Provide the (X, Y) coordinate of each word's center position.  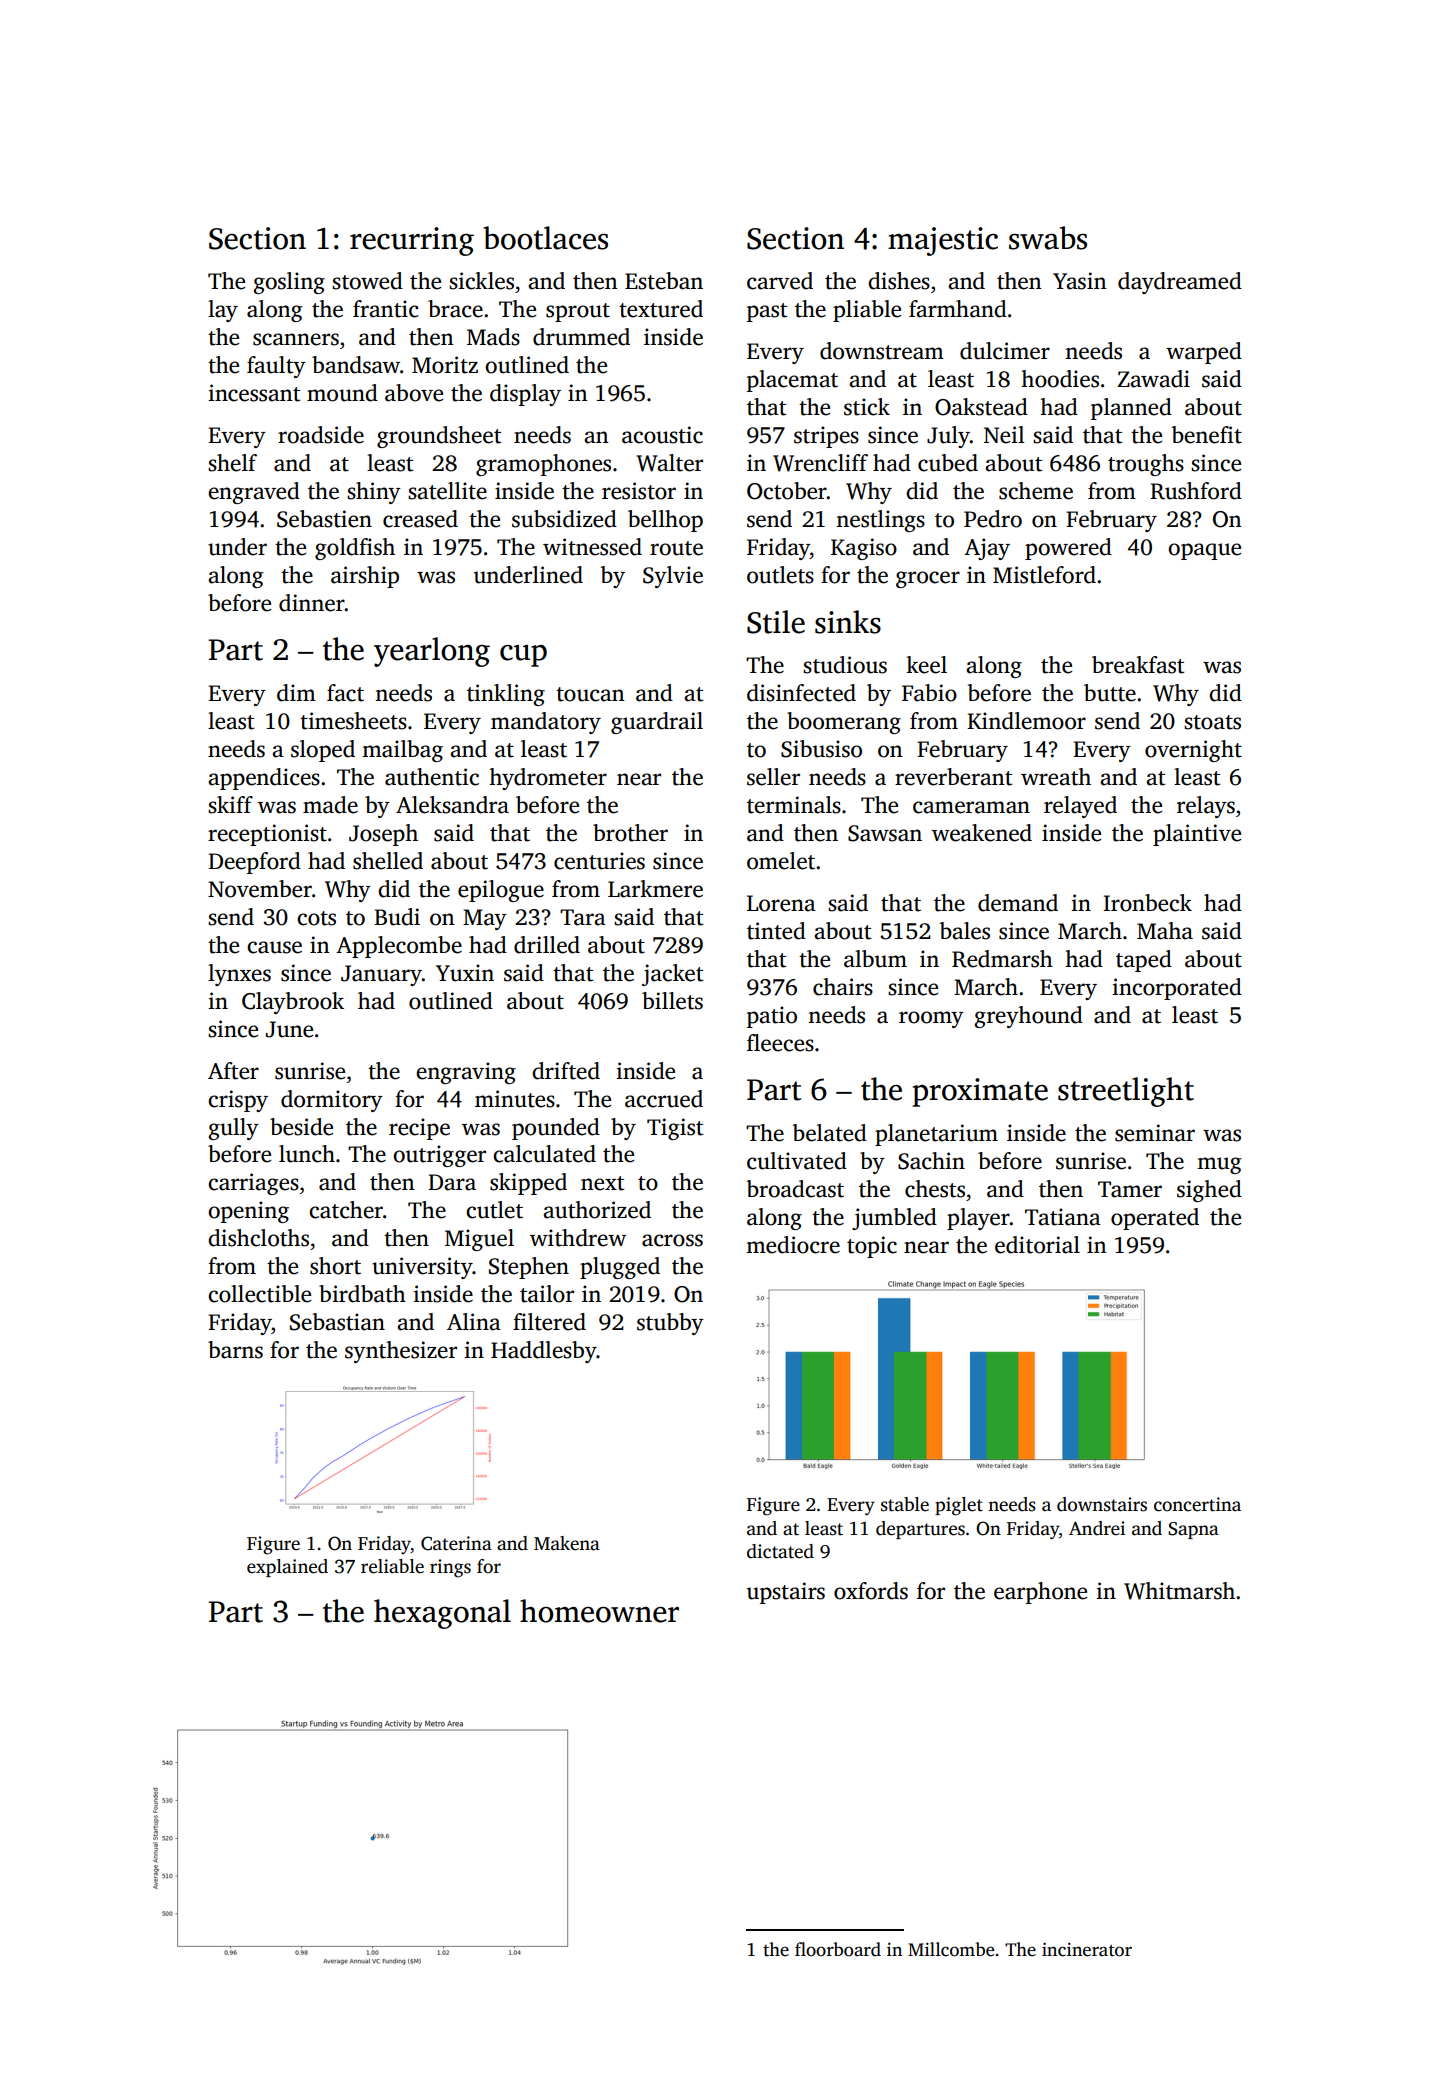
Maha (1165, 931)
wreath (1056, 777)
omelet (781, 861)
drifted (566, 1071)
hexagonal (442, 1614)
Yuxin (465, 973)
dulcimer (1005, 351)
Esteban (664, 281)
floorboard (838, 1949)
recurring (412, 241)
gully (233, 1129)
